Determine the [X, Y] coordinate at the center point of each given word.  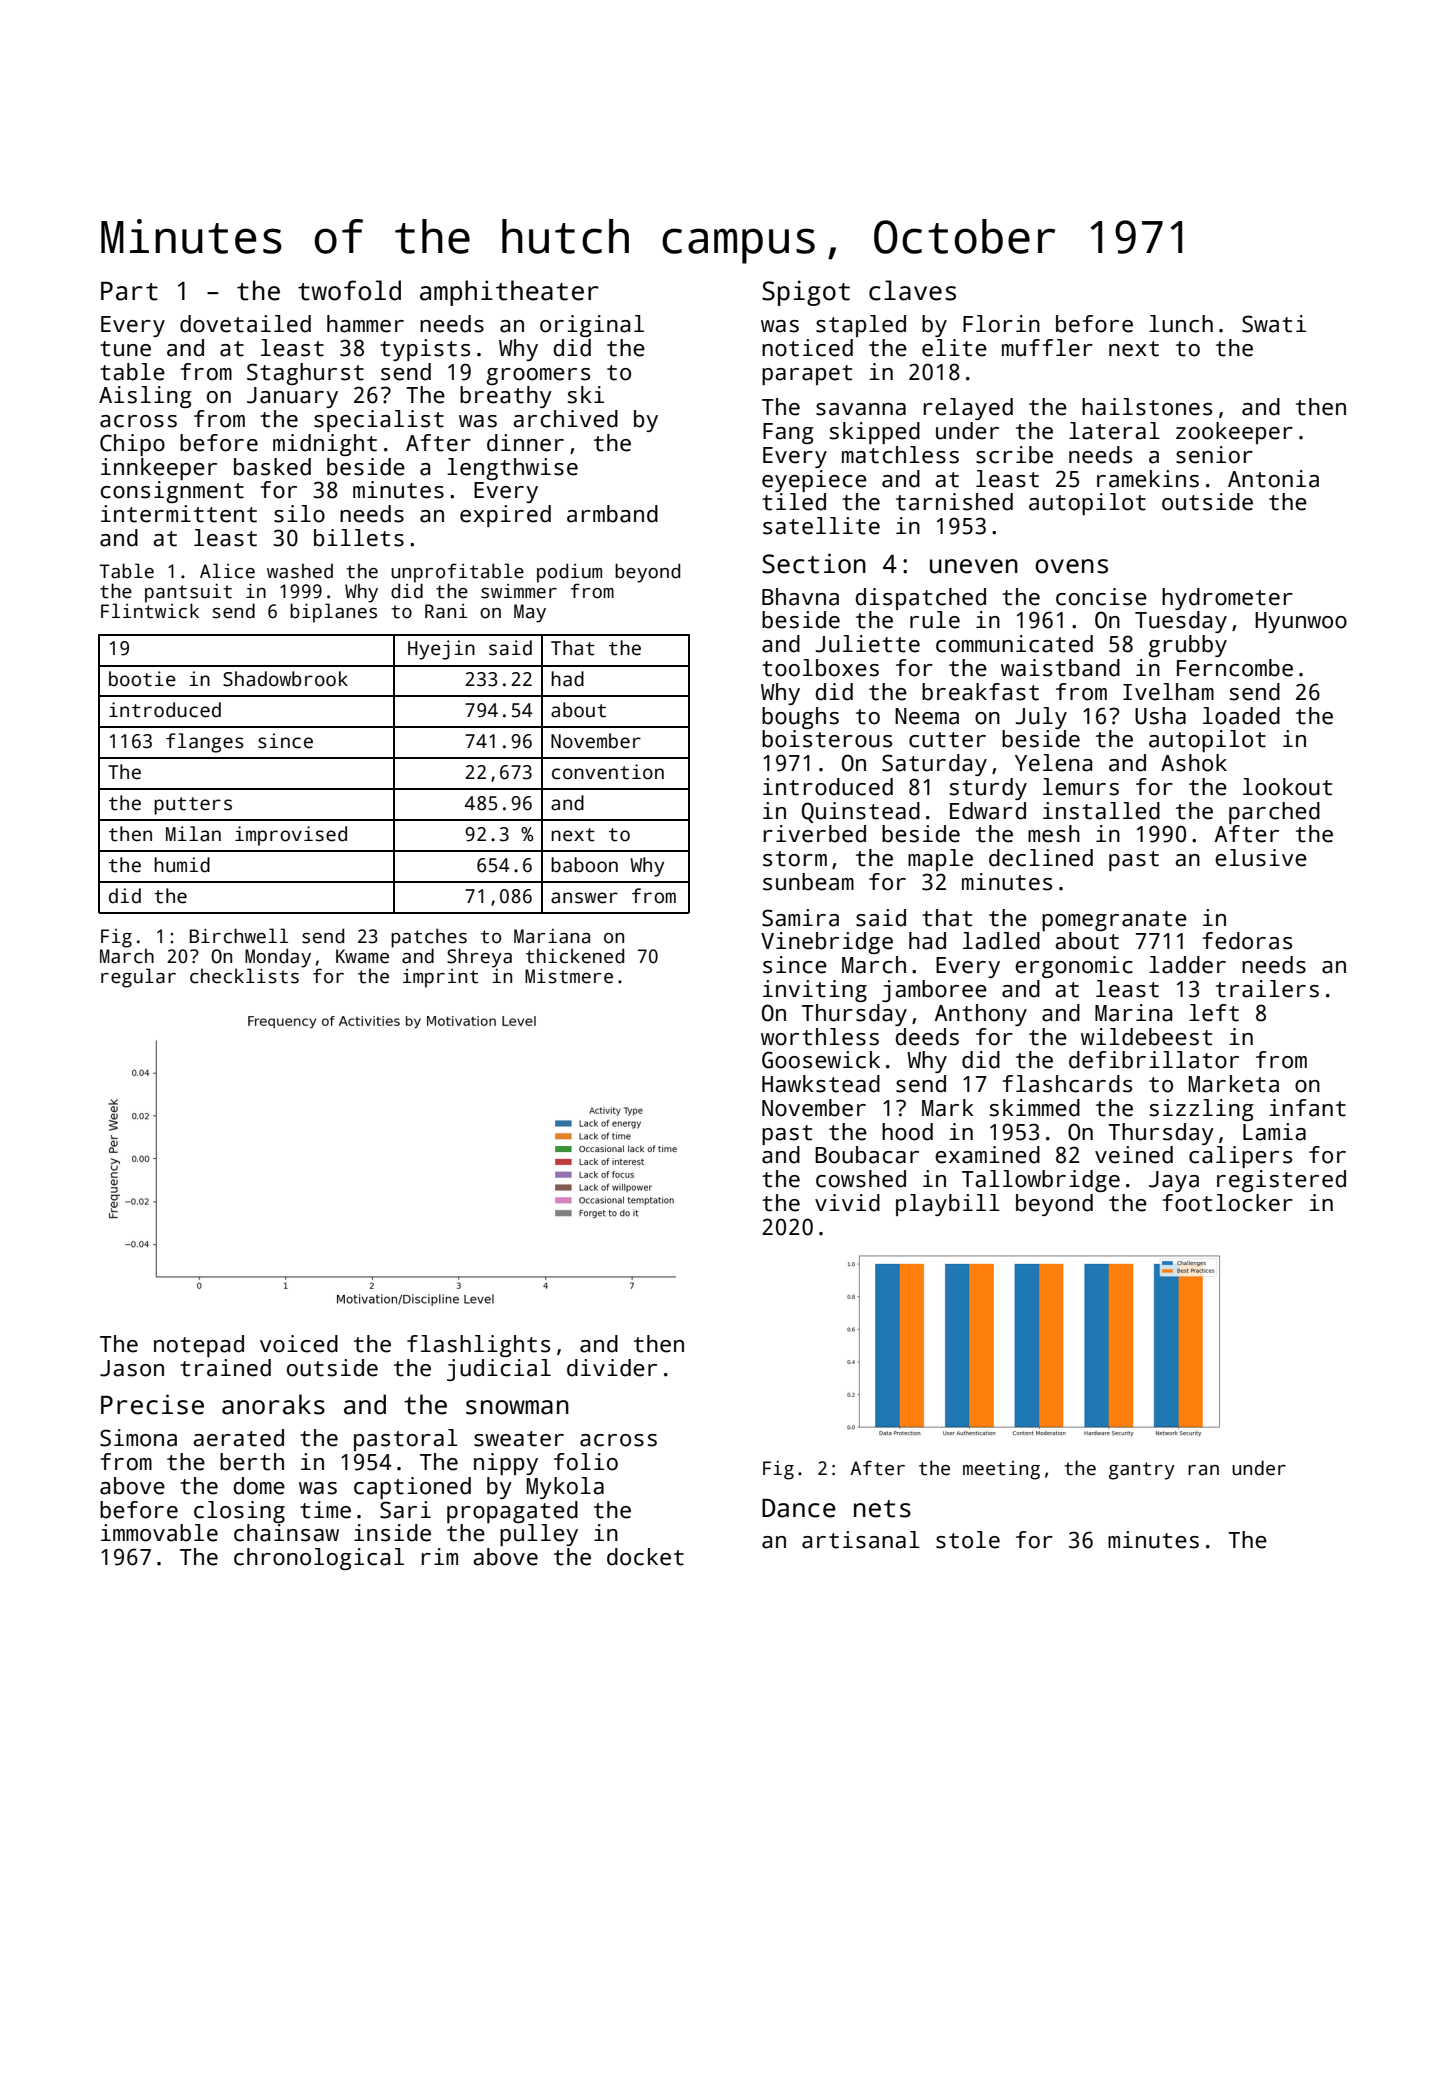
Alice [227, 571]
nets [882, 1509]
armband [612, 514]
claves [912, 290]
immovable [159, 1533]
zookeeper [1234, 433]
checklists [244, 976]
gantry [1142, 1471]
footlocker [1227, 1203]
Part [129, 291]
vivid [847, 1203]
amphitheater [509, 293]
